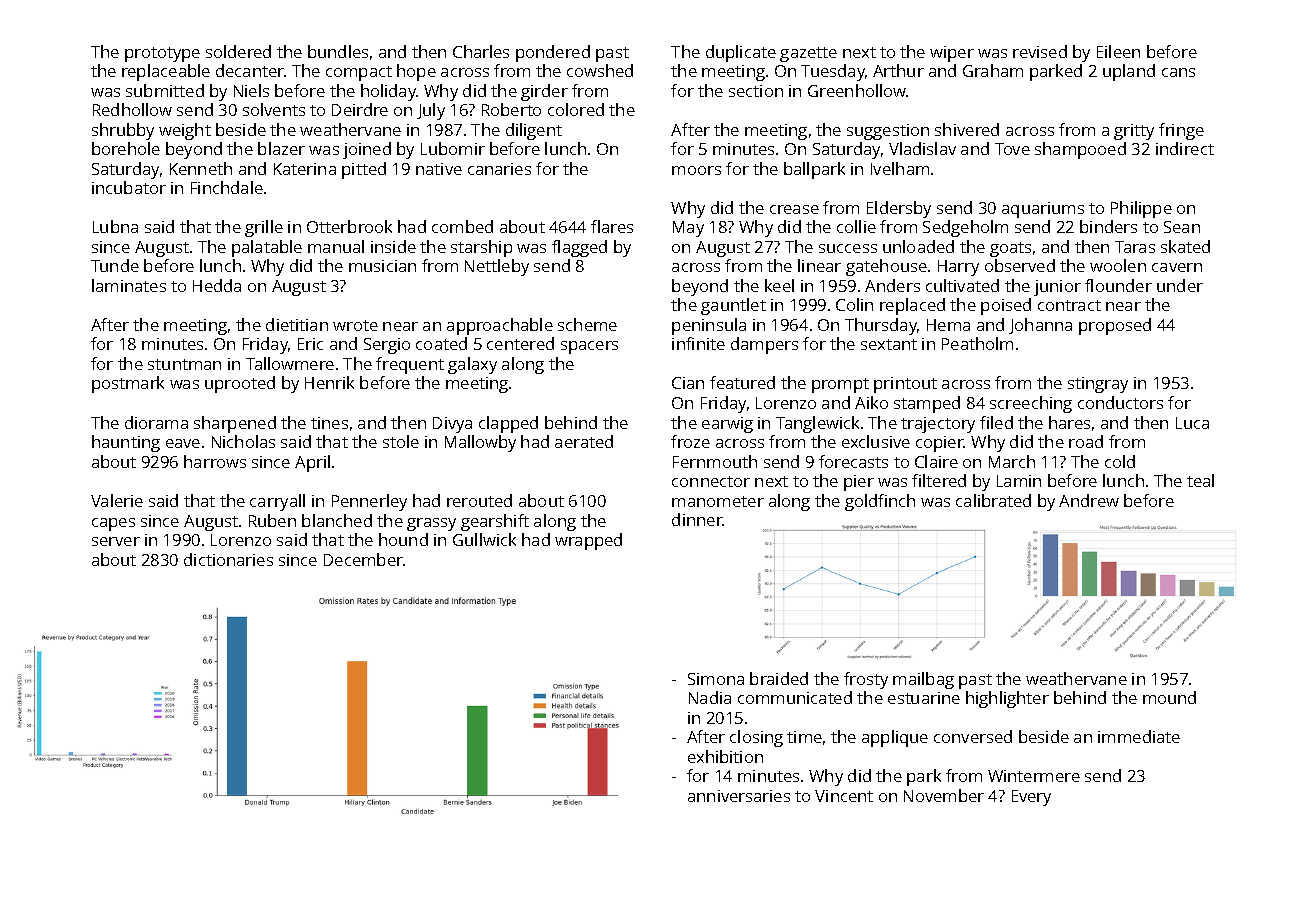  Describe the element at coordinates (725, 756) in the document. I see `exhibition` at that location.
